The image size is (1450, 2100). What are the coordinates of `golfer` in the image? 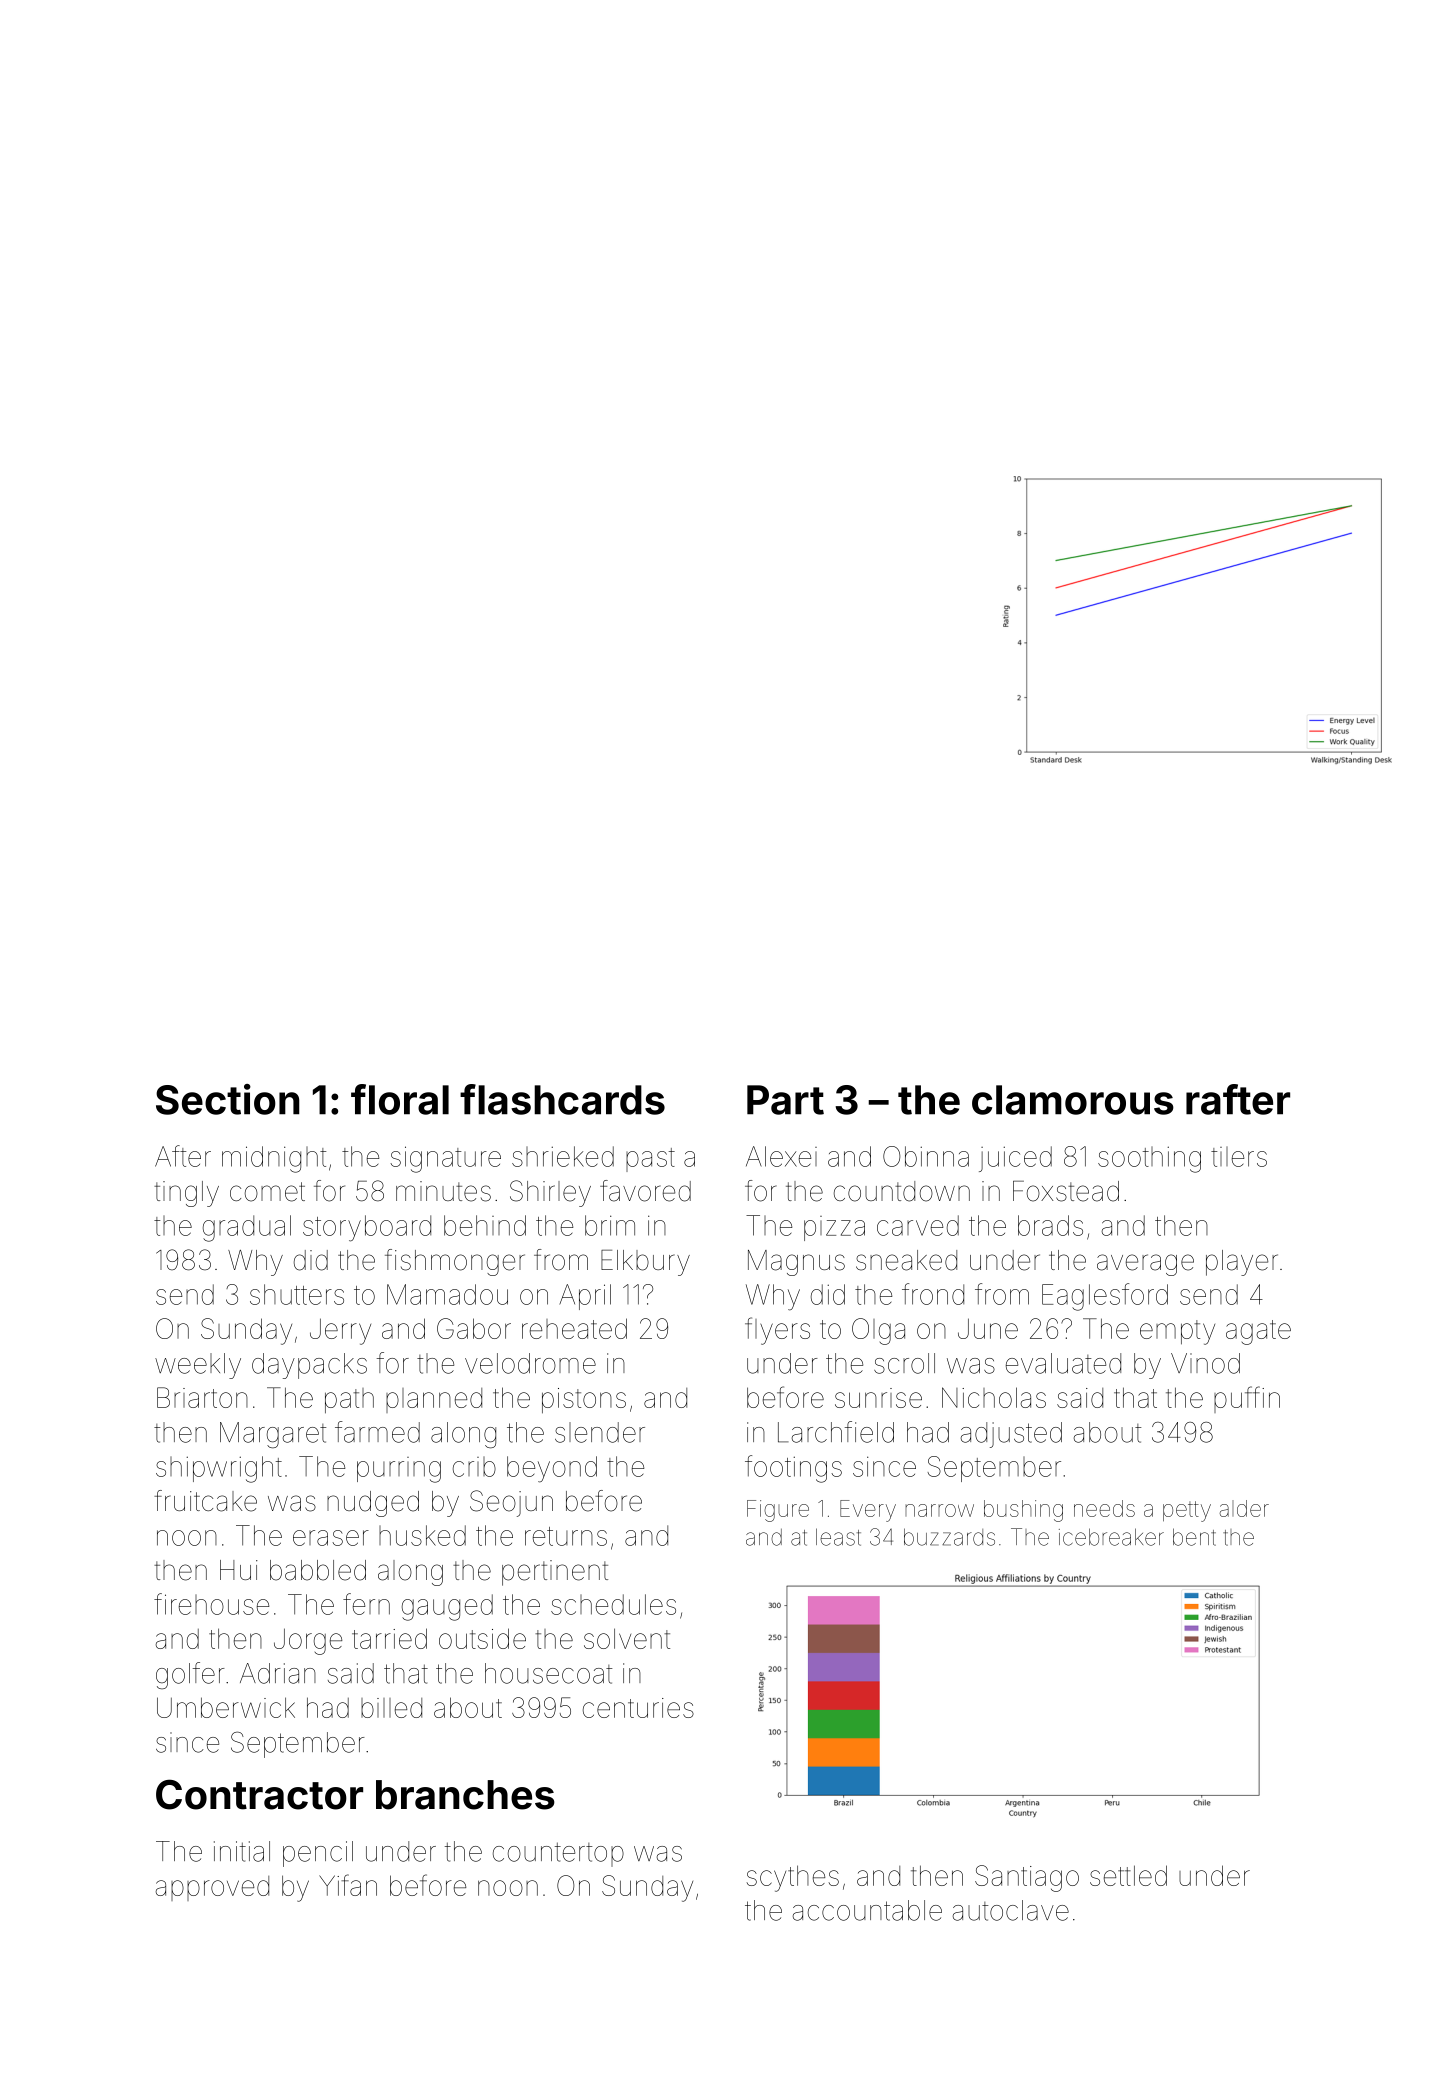 It's located at (190, 1675).
